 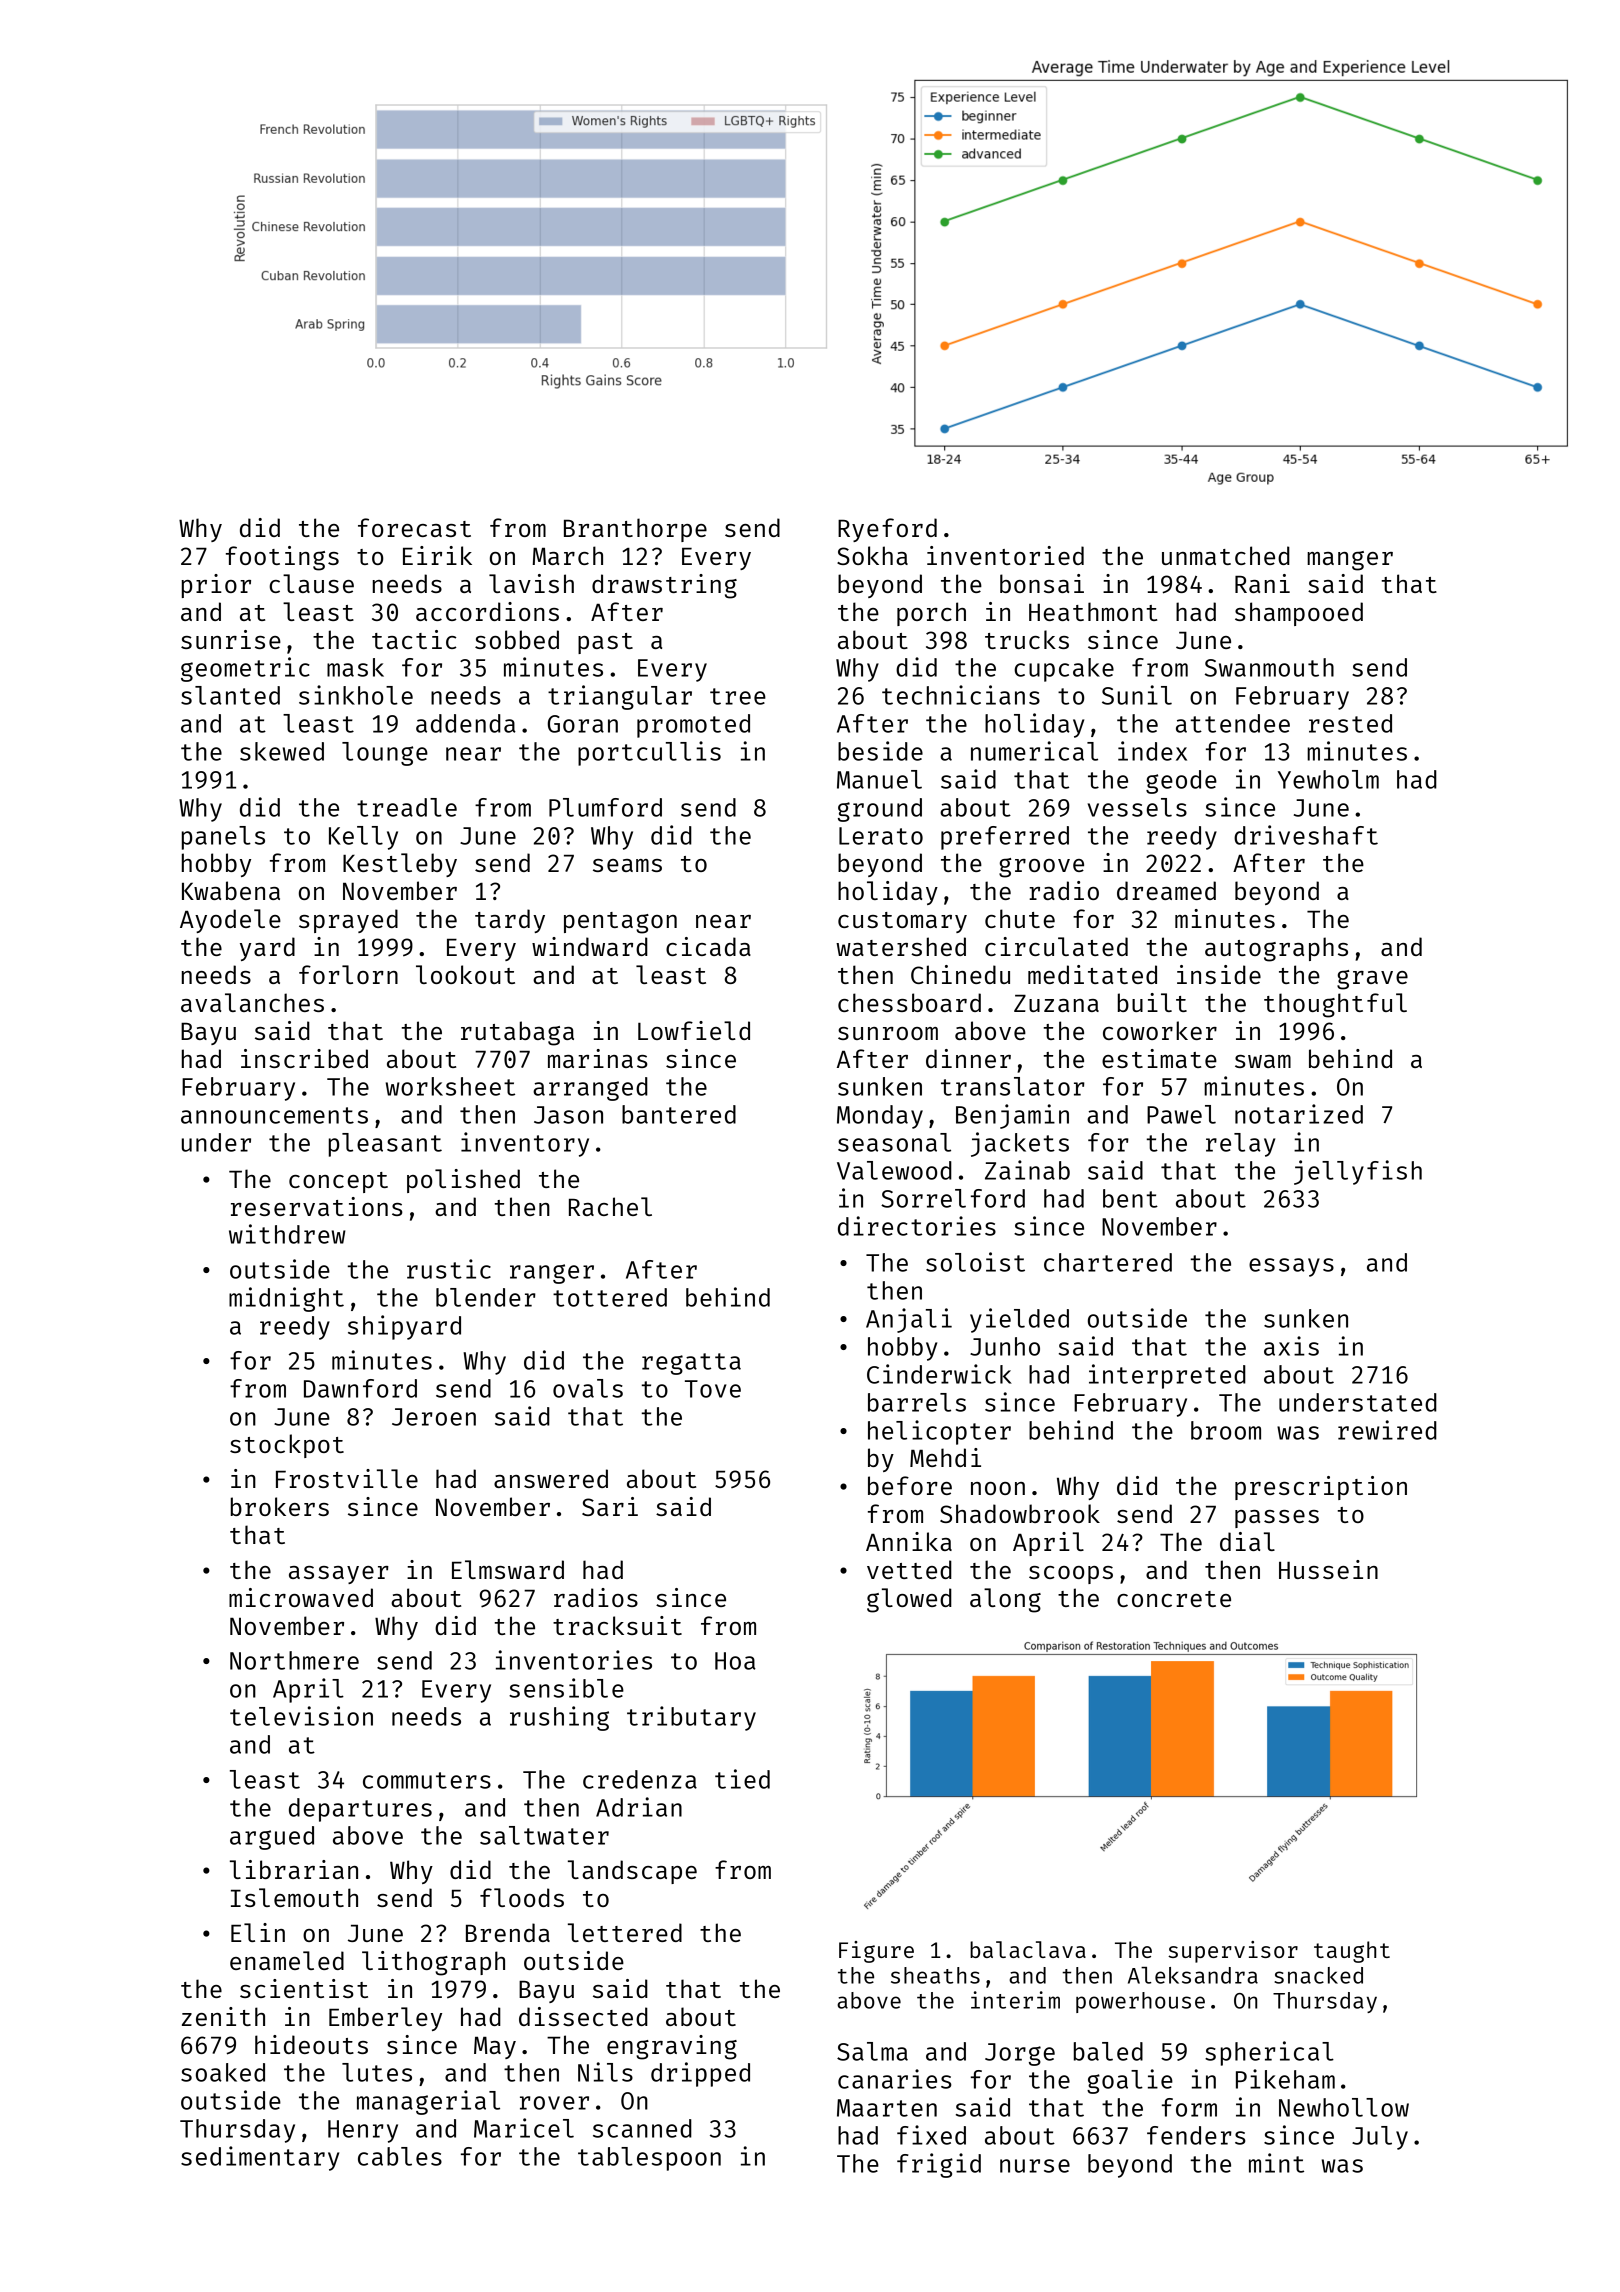 I want to click on taught, so click(x=1352, y=1952).
